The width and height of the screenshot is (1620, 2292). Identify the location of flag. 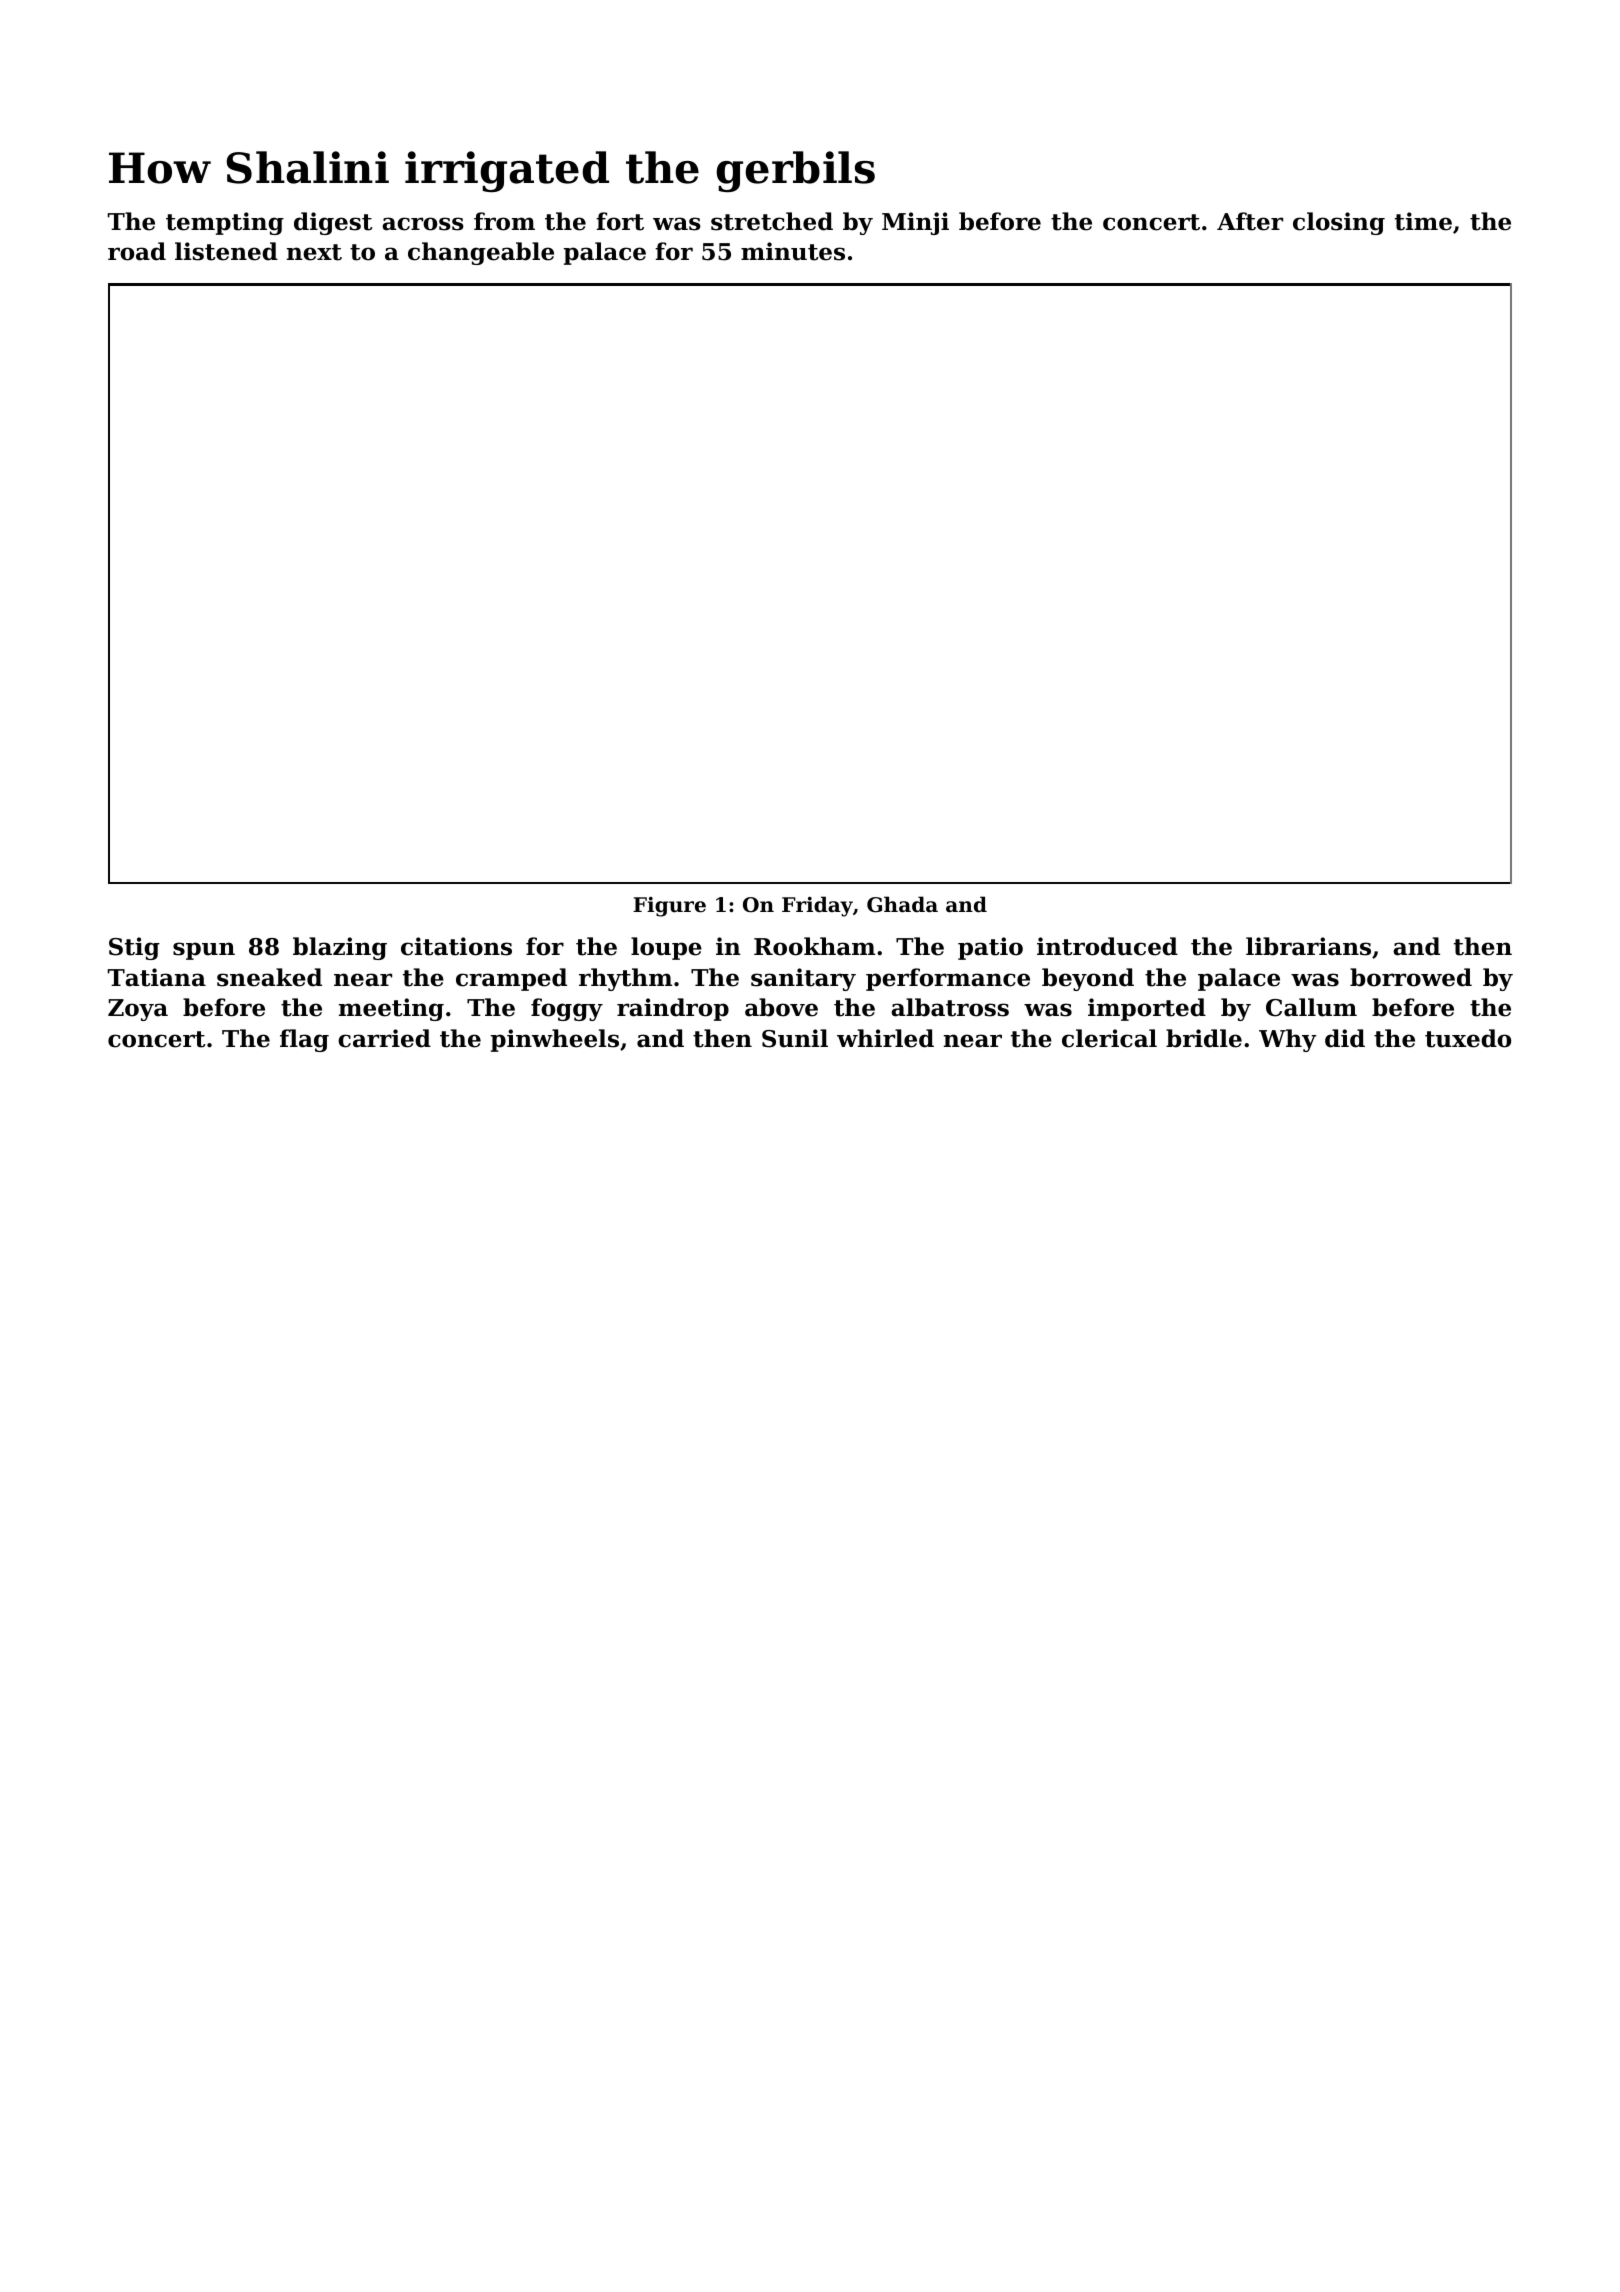
(304, 1040).
